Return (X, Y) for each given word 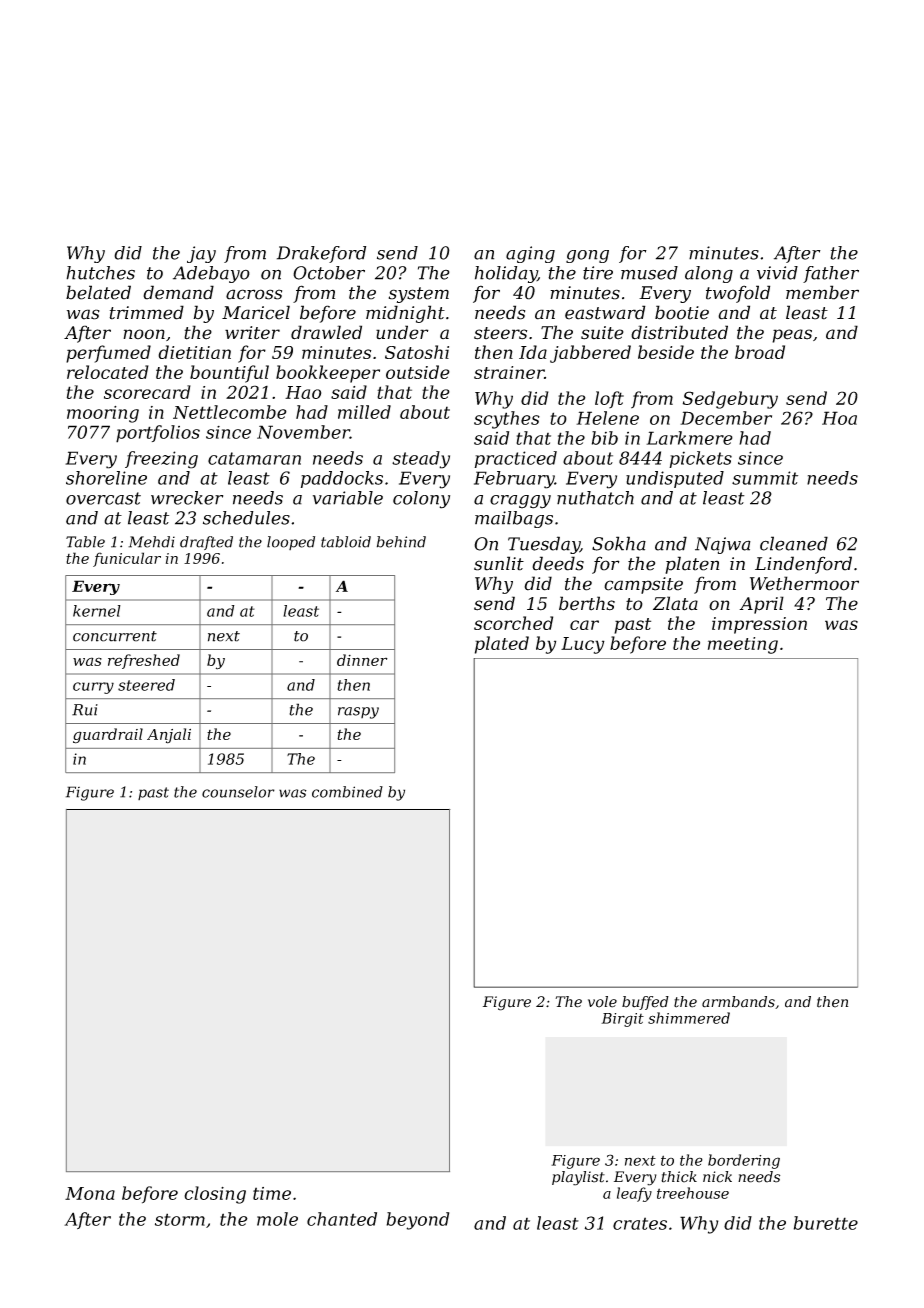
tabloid (346, 542)
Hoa (839, 418)
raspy (358, 713)
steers (500, 333)
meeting (743, 645)
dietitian (194, 352)
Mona (90, 1193)
